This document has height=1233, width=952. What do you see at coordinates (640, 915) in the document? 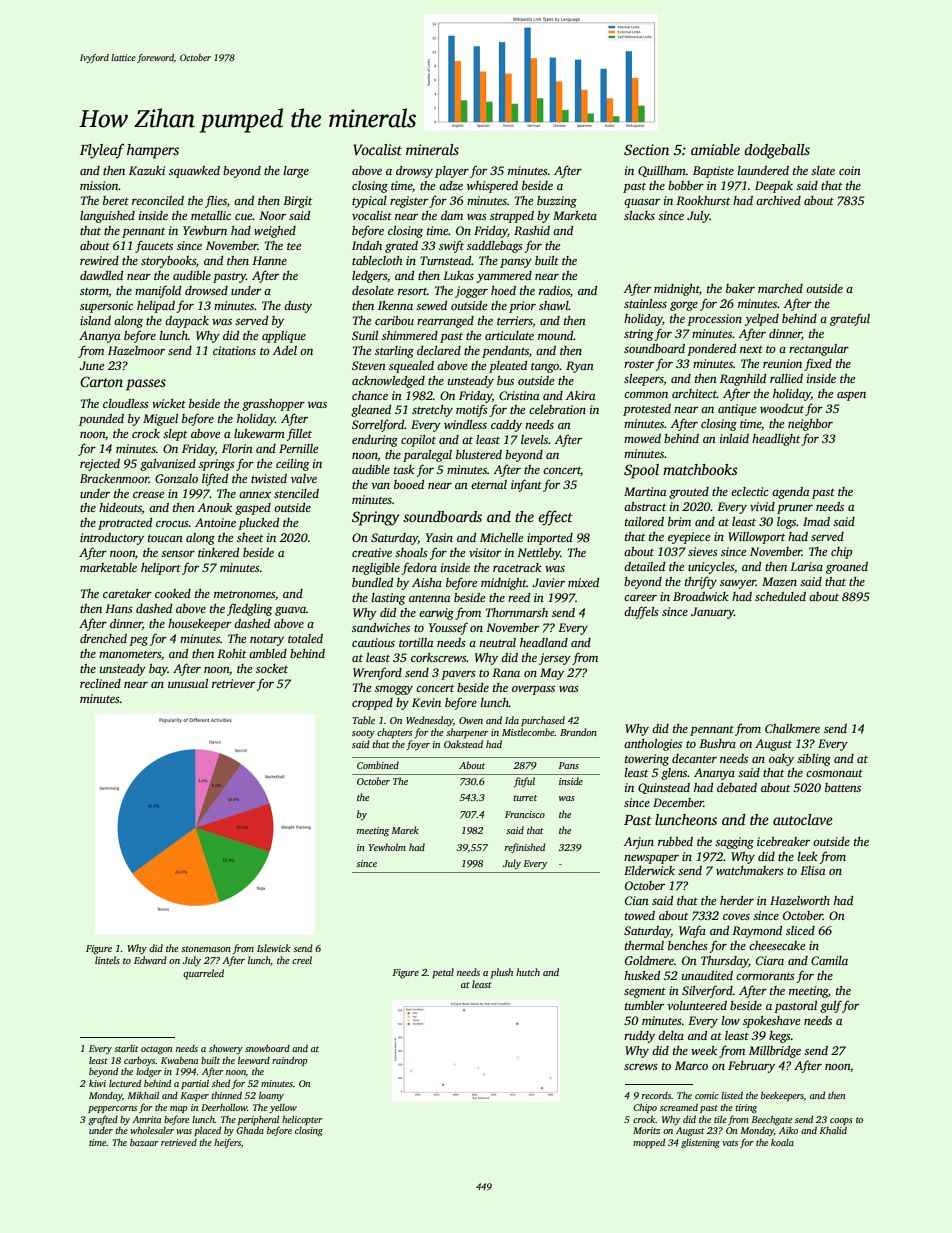
I see `towed` at bounding box center [640, 915].
